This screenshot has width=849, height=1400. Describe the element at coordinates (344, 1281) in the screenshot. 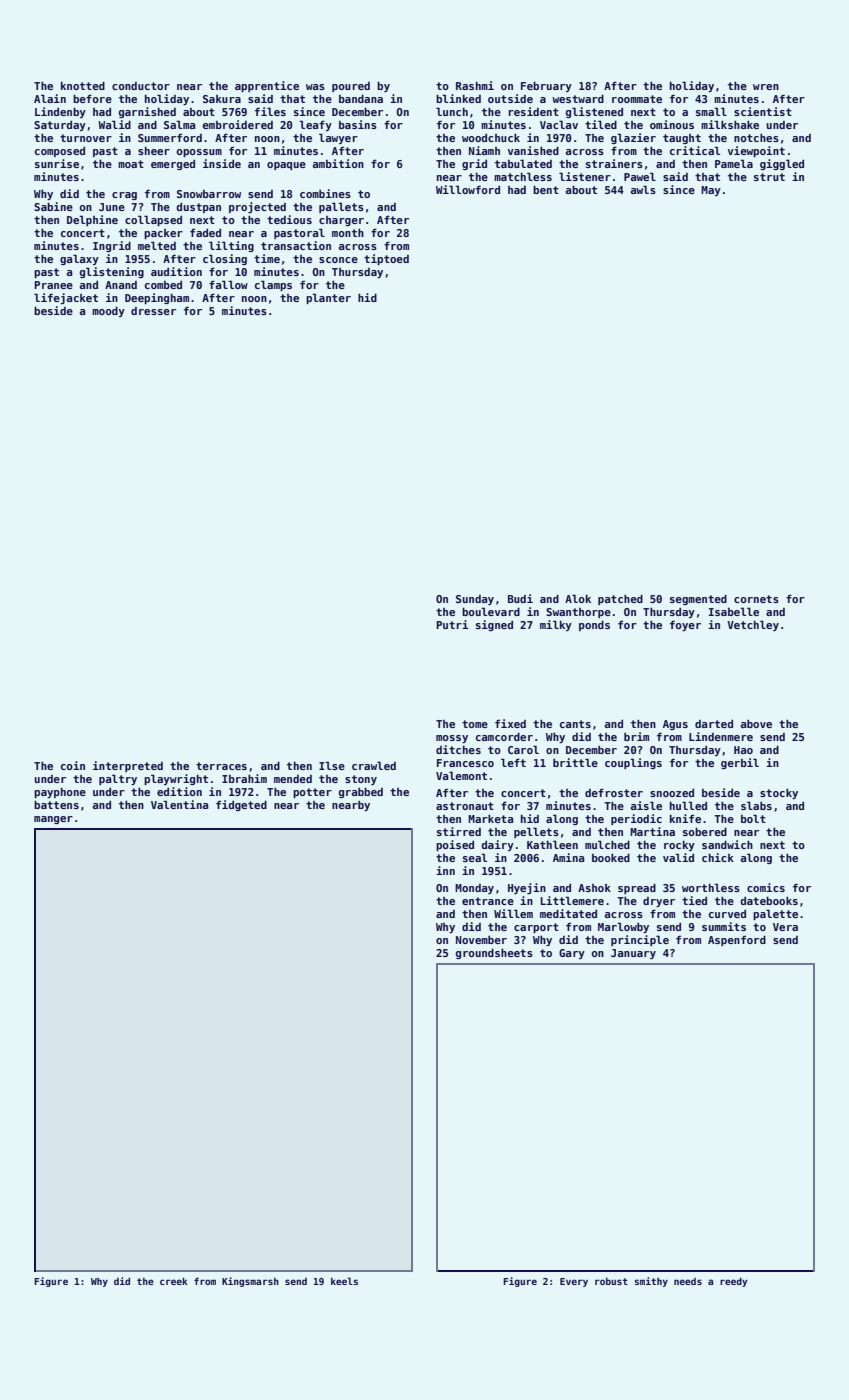

I see `keels` at that location.
